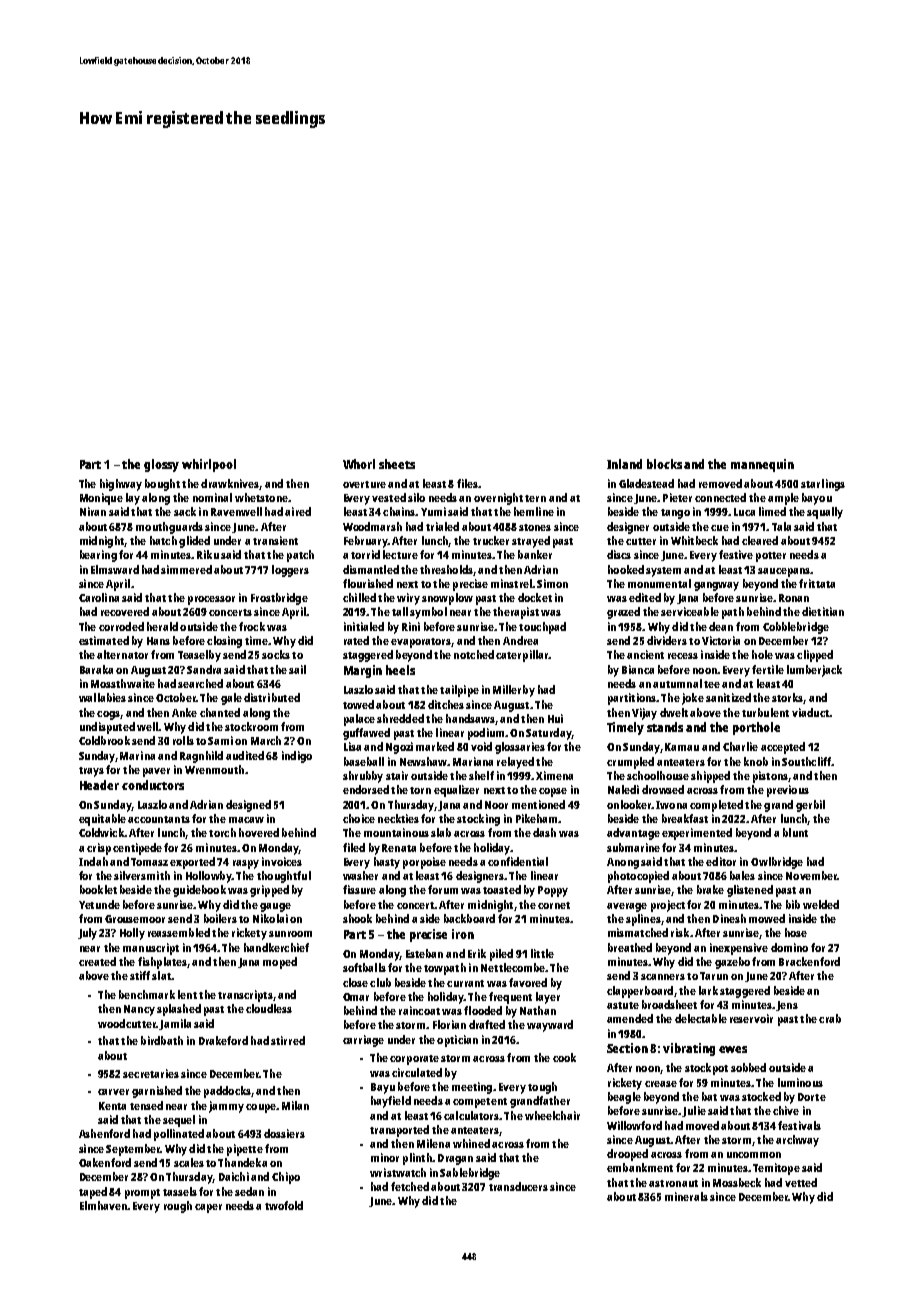 The width and height of the screenshot is (924, 1308). What do you see at coordinates (104, 1133) in the screenshot?
I see `Ashenford` at bounding box center [104, 1133].
